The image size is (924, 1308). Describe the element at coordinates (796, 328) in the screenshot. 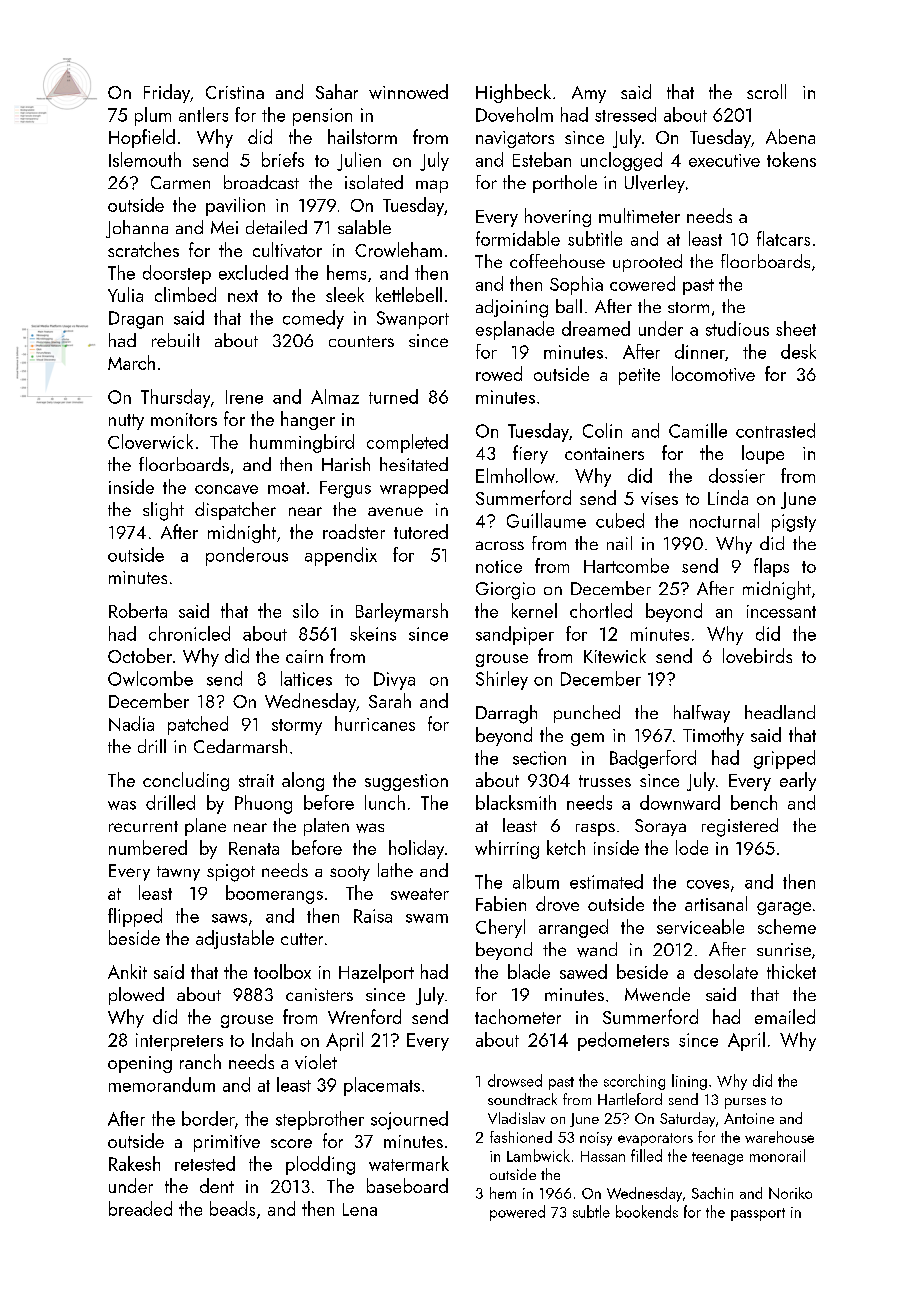

I see `sheet` at that location.
